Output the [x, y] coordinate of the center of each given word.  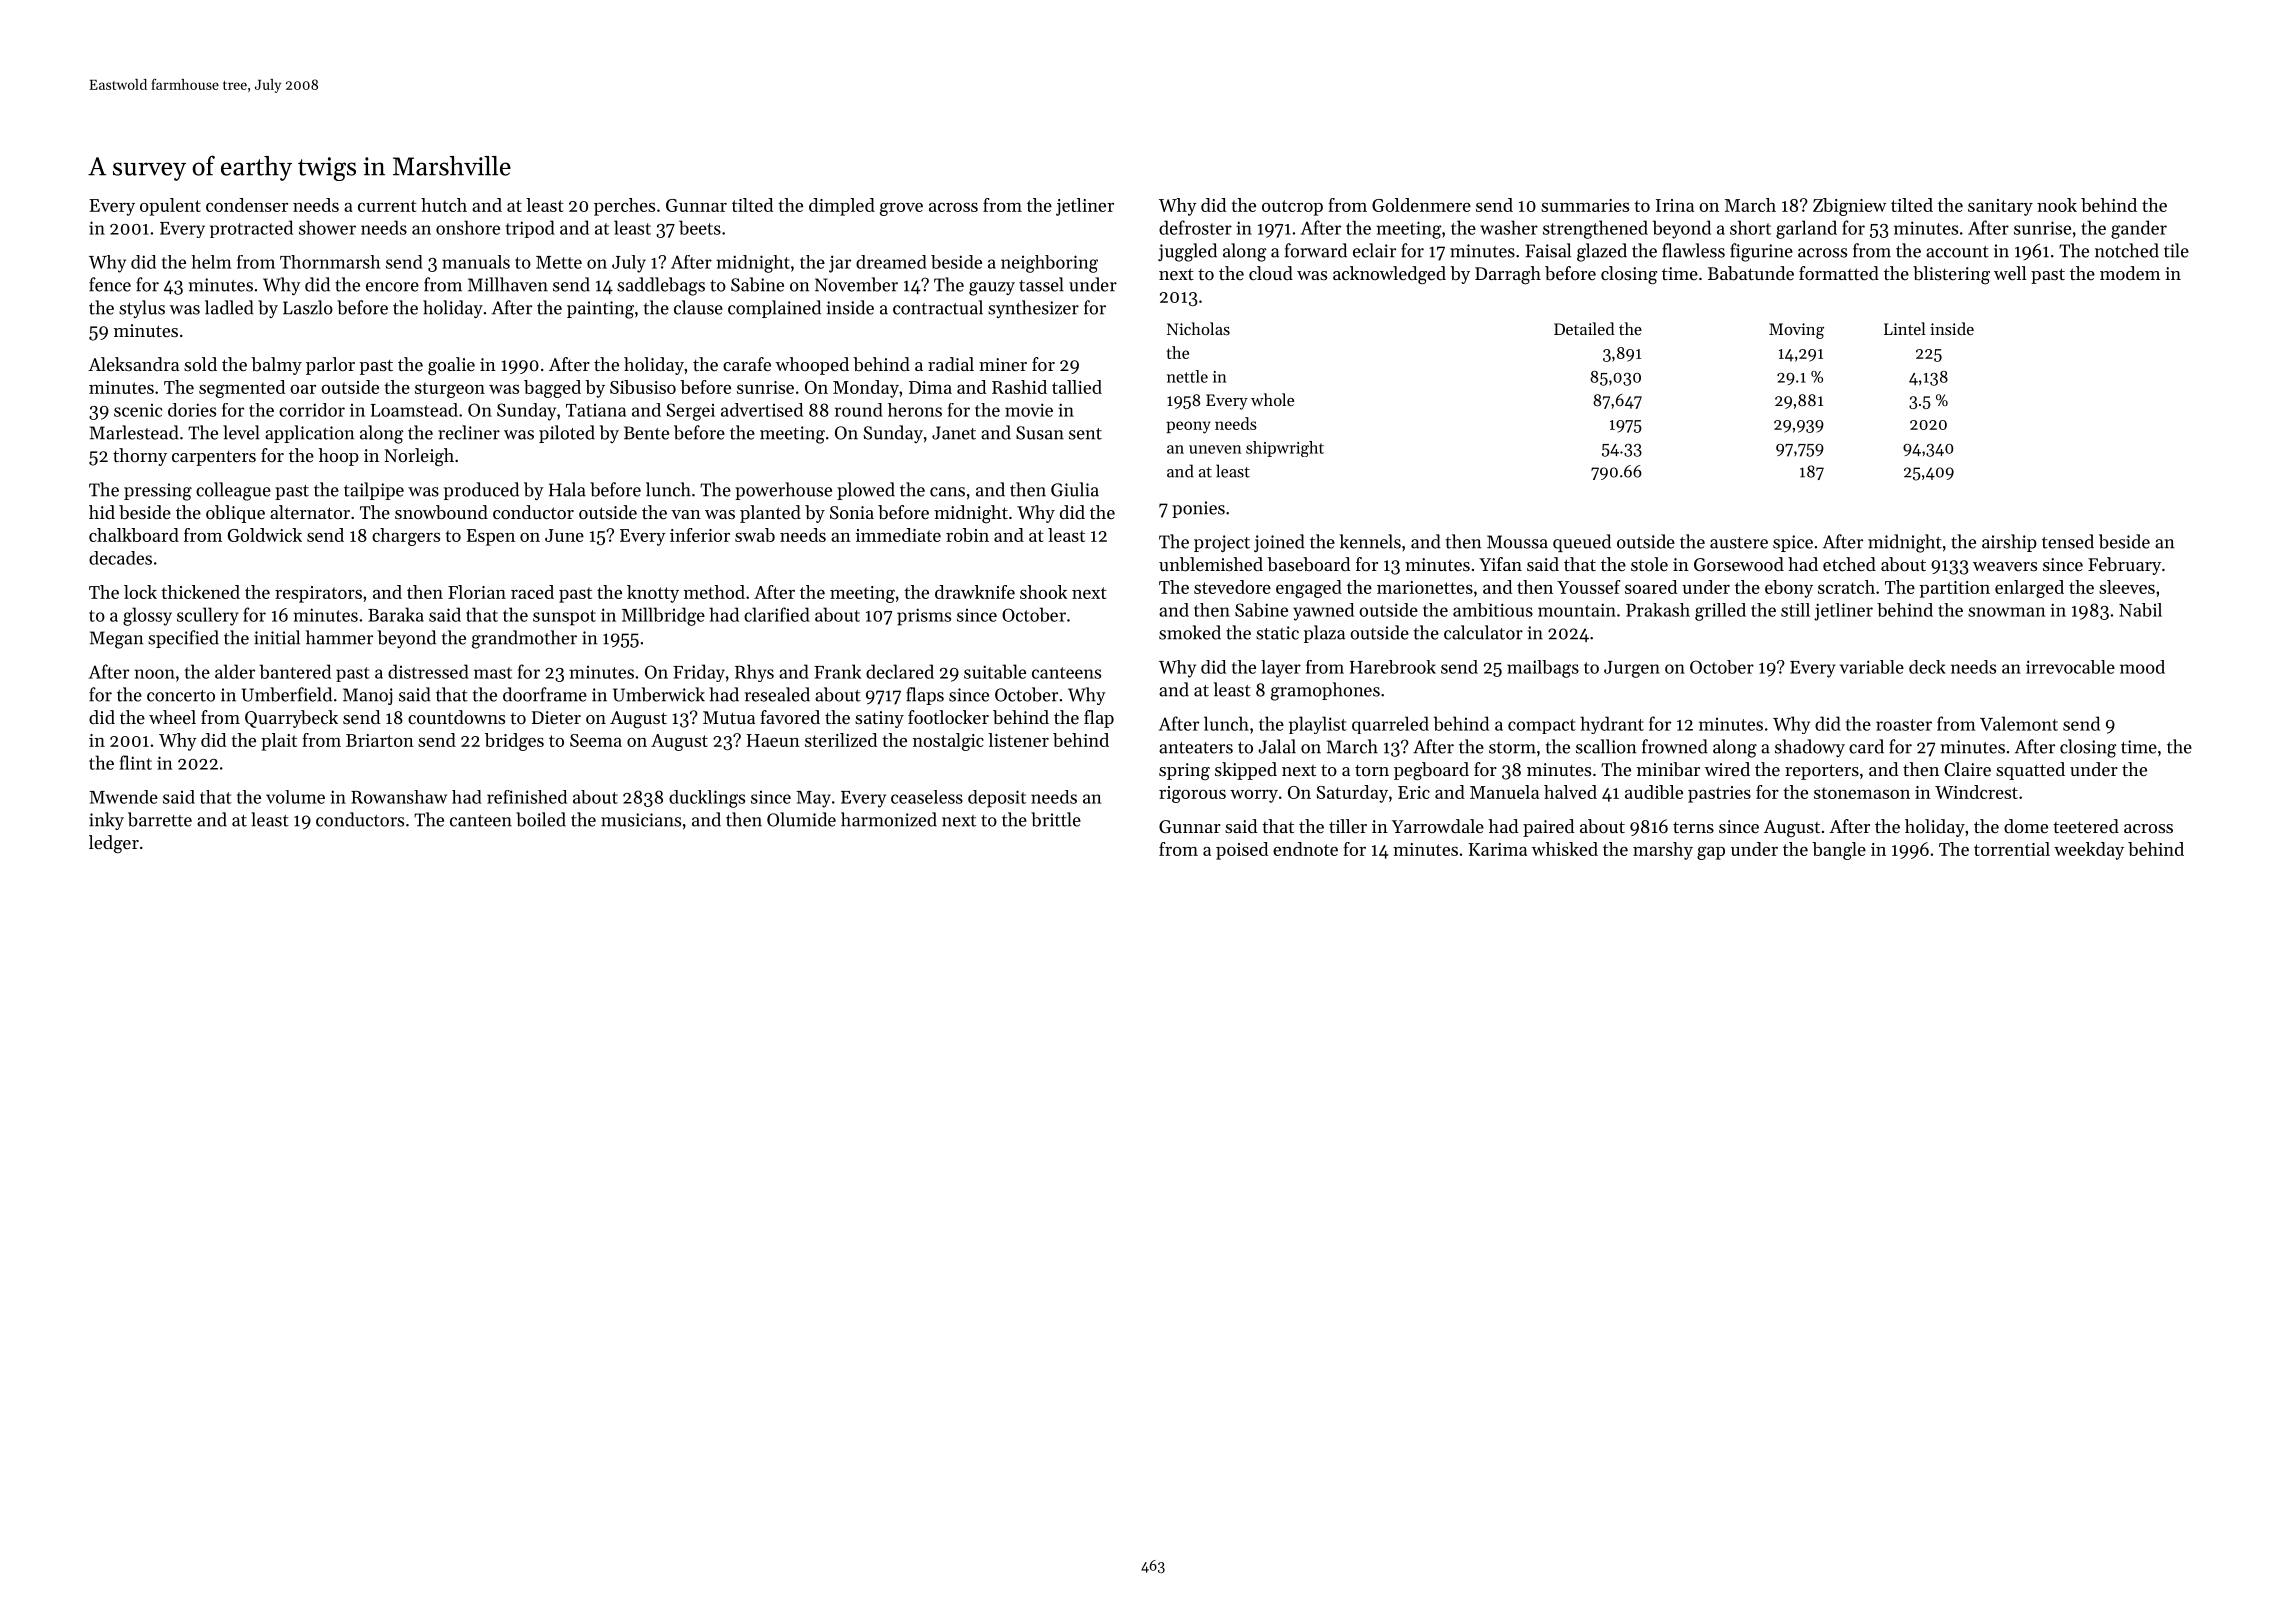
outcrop [1292, 208]
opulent [170, 207]
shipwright [1285, 449]
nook [2057, 205]
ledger [114, 844]
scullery [208, 616]
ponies [1198, 509]
